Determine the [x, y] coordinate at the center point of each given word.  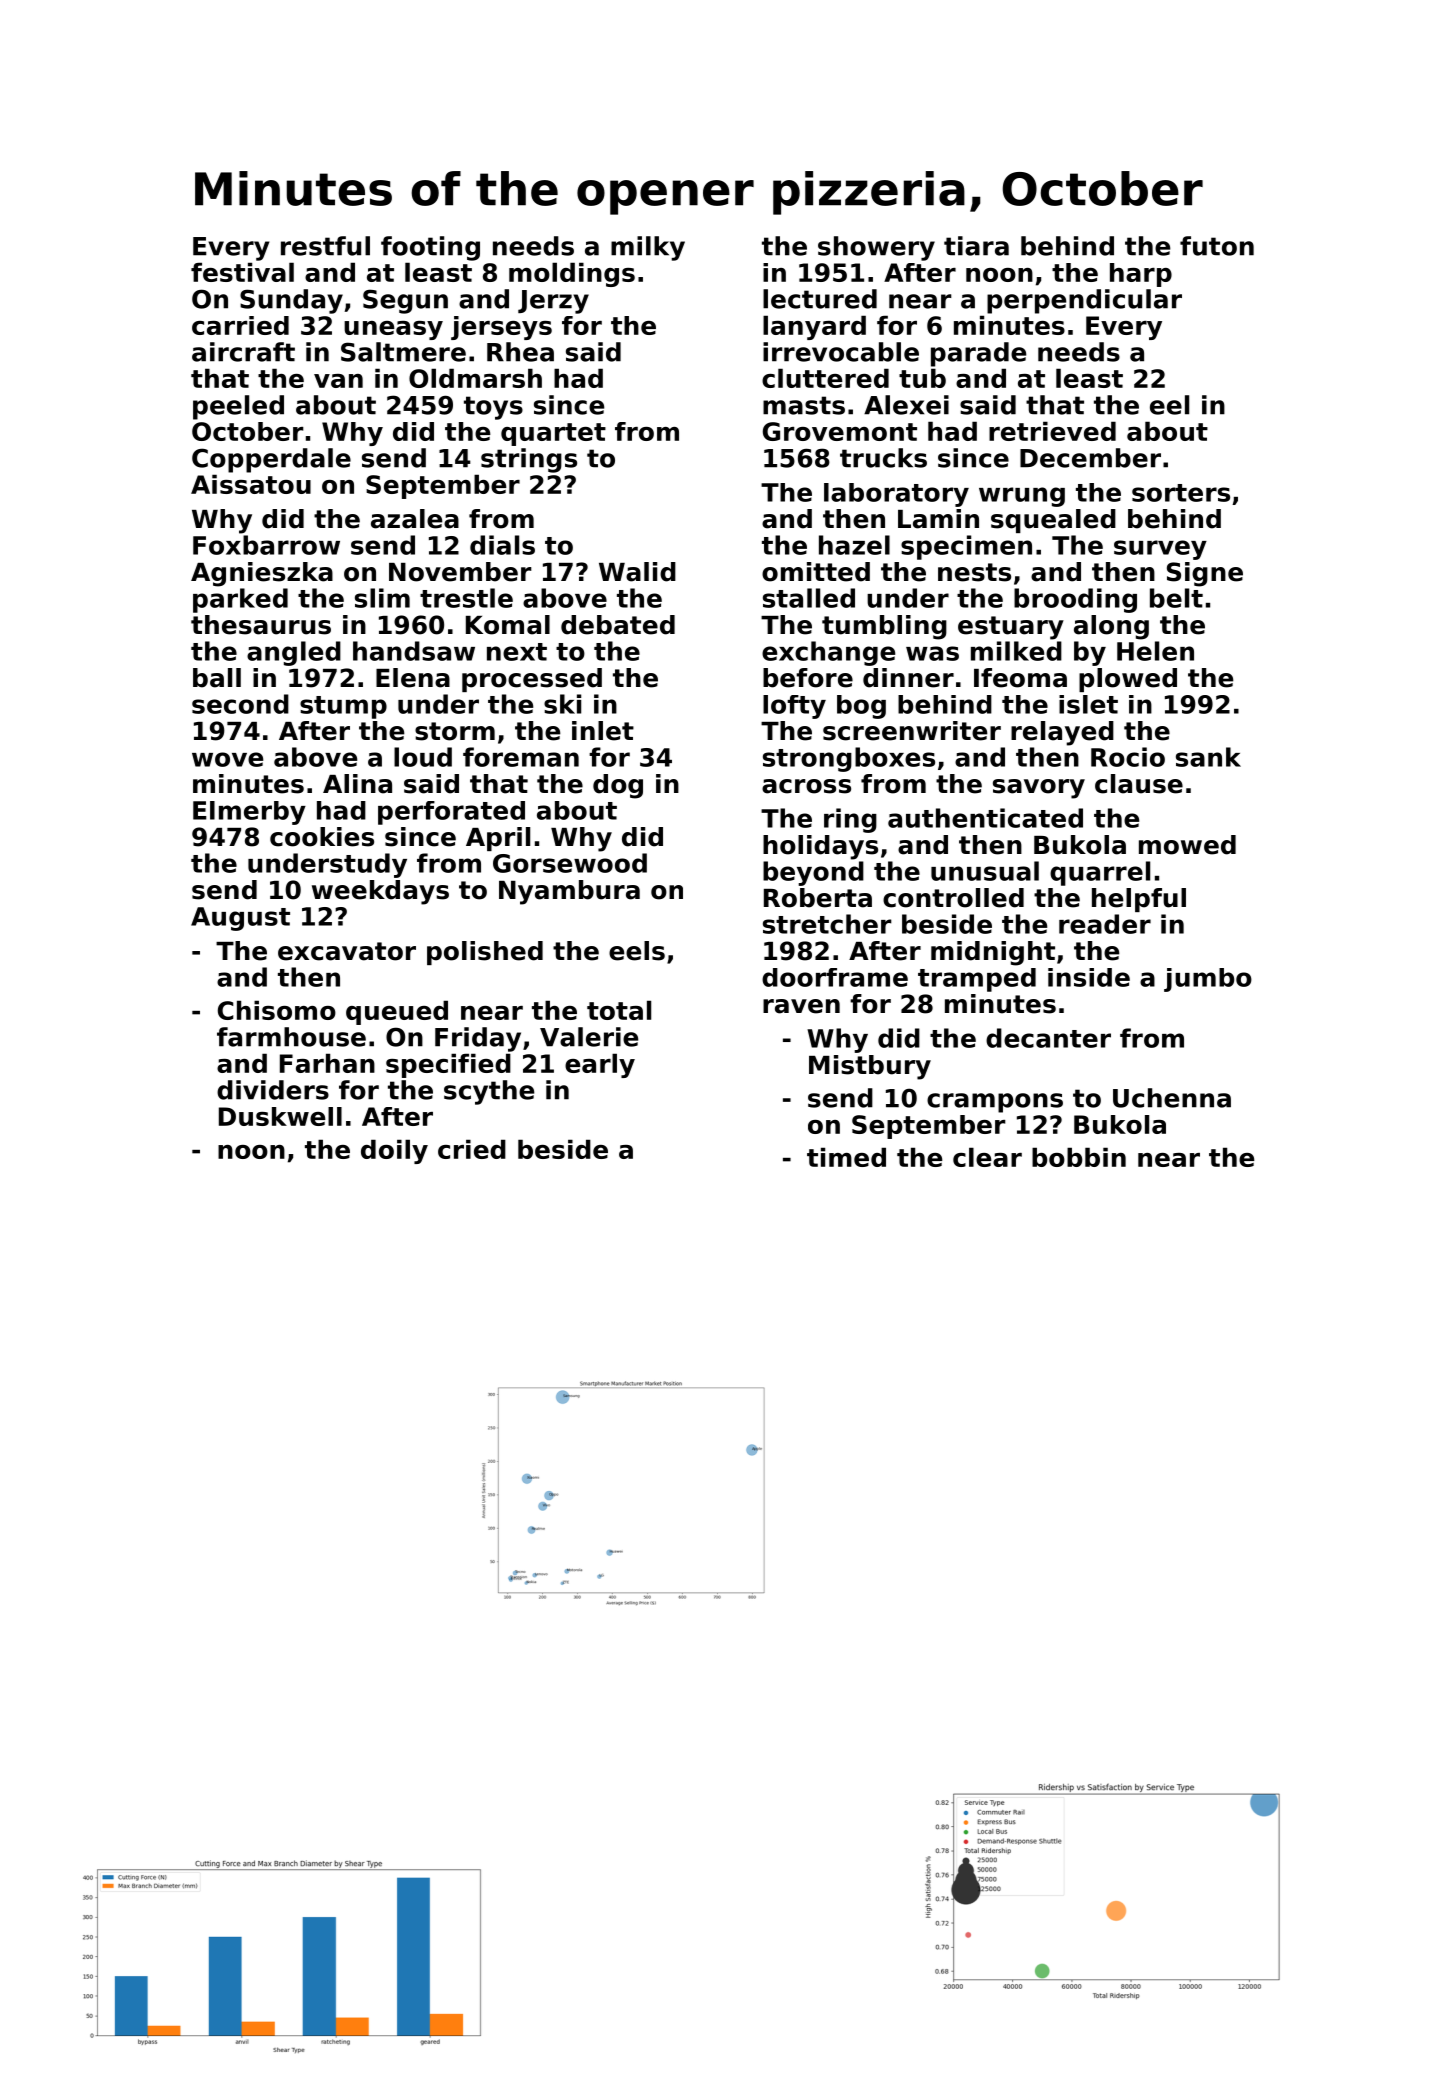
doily [394, 1151]
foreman [521, 757]
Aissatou [251, 484]
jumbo [1208, 980]
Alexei [906, 405]
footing [430, 248]
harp [1141, 275]
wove [227, 759]
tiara [976, 246]
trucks [883, 458]
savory [1039, 789]
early [600, 1065]
